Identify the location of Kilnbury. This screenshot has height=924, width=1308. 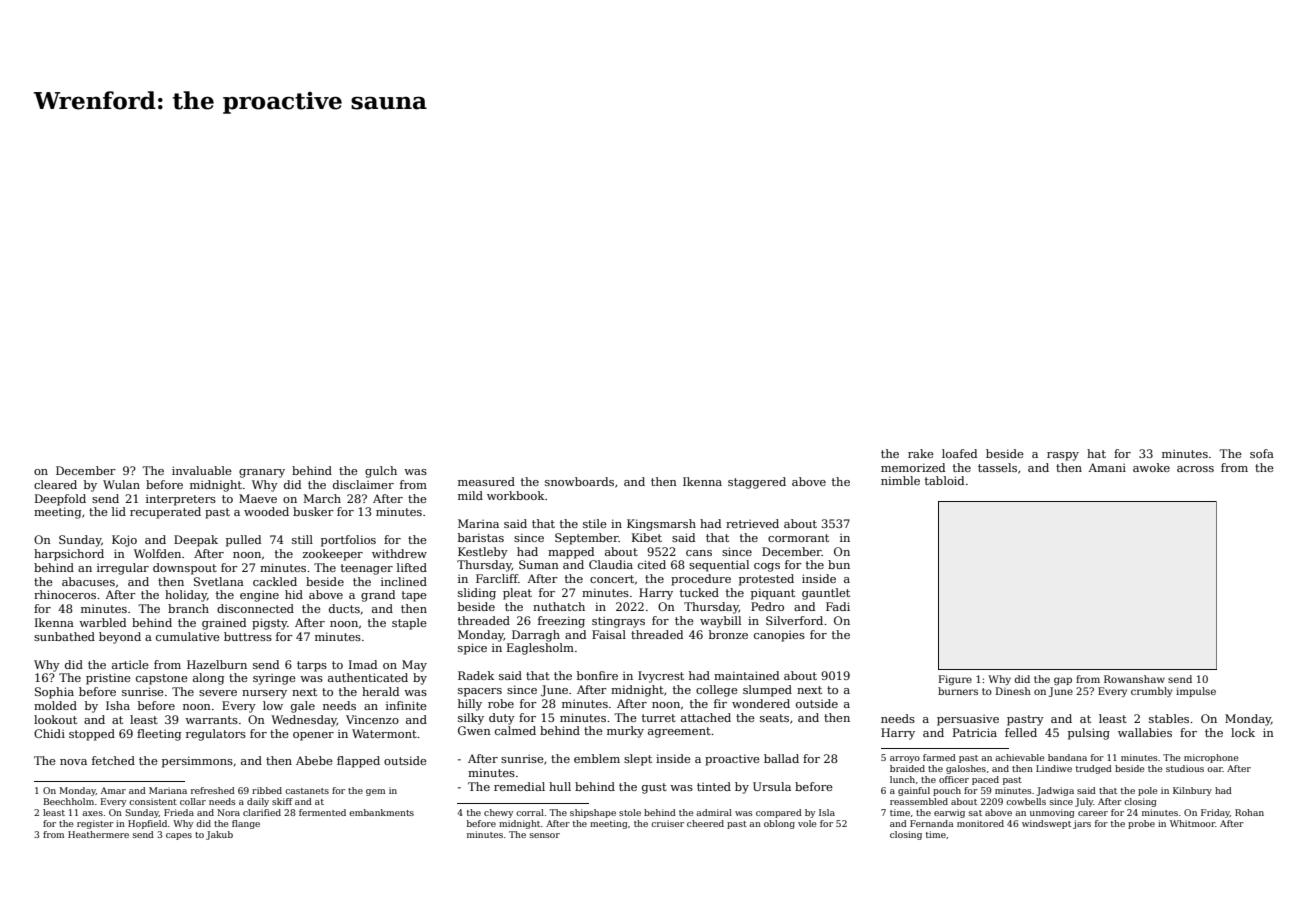
(1192, 791).
